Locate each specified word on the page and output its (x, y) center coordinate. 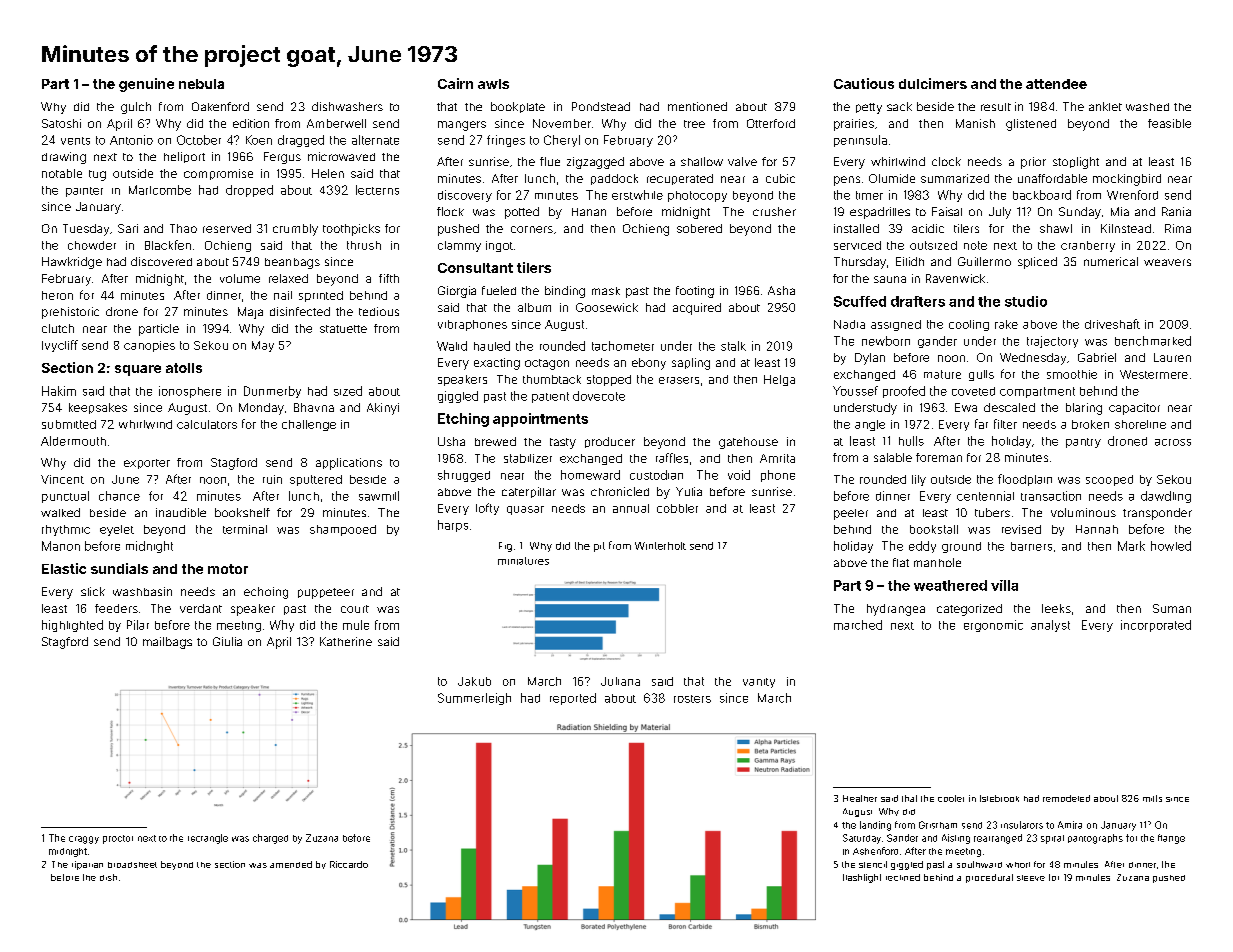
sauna (890, 279)
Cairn (455, 83)
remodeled (1066, 798)
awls (493, 84)
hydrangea (896, 610)
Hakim (59, 391)
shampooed (343, 530)
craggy (84, 840)
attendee (1056, 84)
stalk (733, 346)
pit (599, 547)
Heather (860, 798)
